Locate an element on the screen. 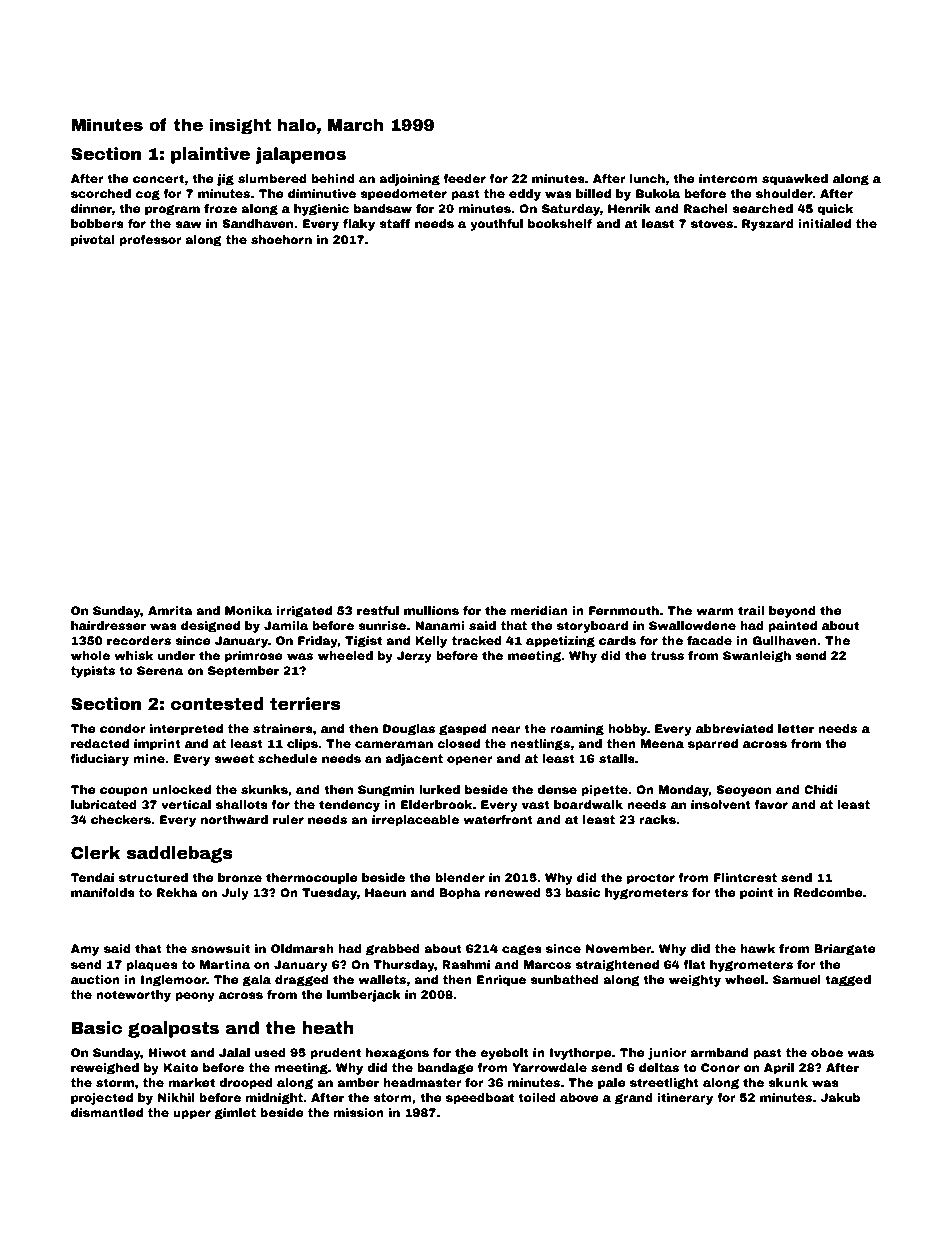  sunrise is located at coordinates (382, 625).
